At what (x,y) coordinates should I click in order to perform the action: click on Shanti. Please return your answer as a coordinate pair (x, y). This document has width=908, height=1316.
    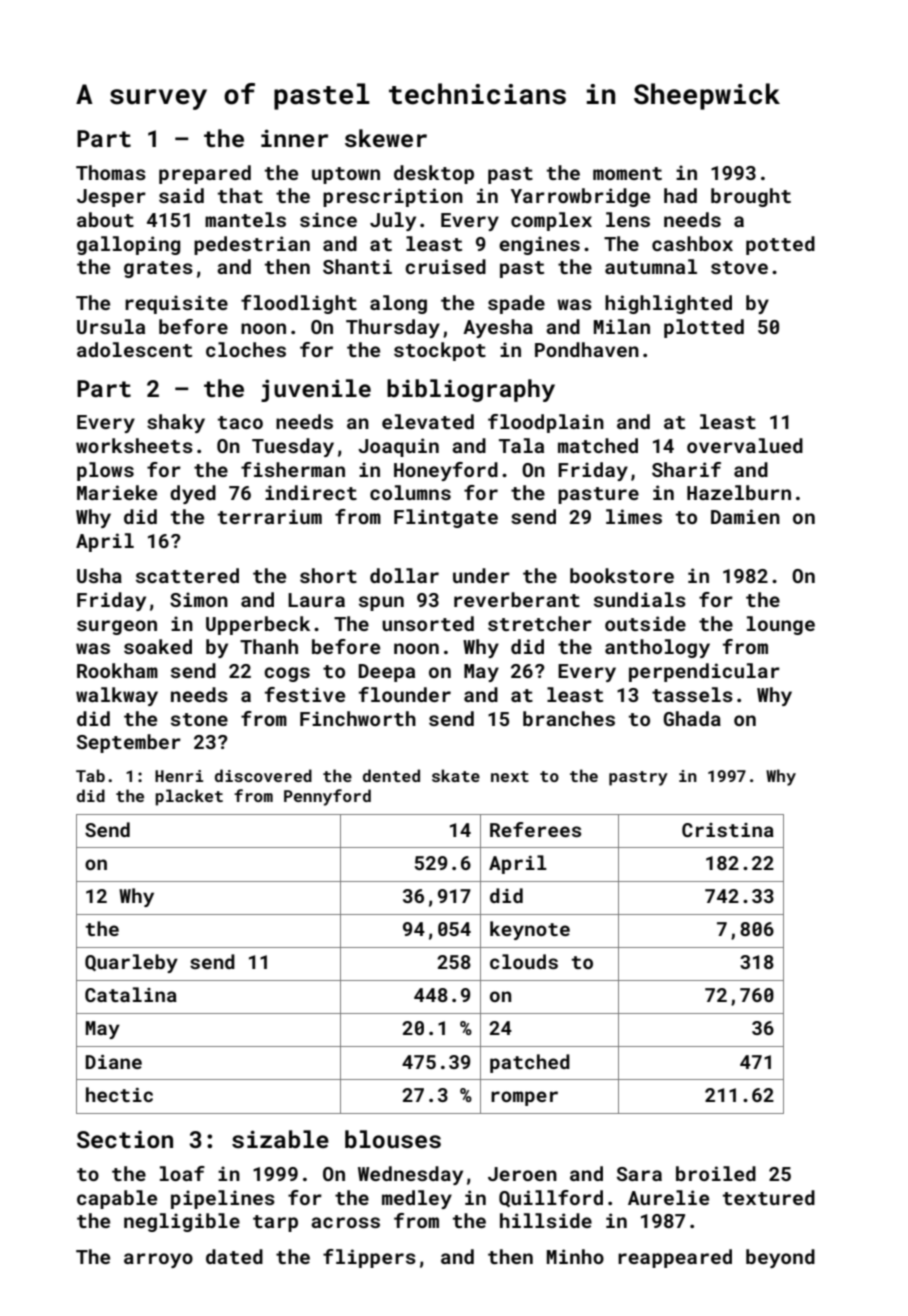
    Looking at the image, I should click on (357, 266).
